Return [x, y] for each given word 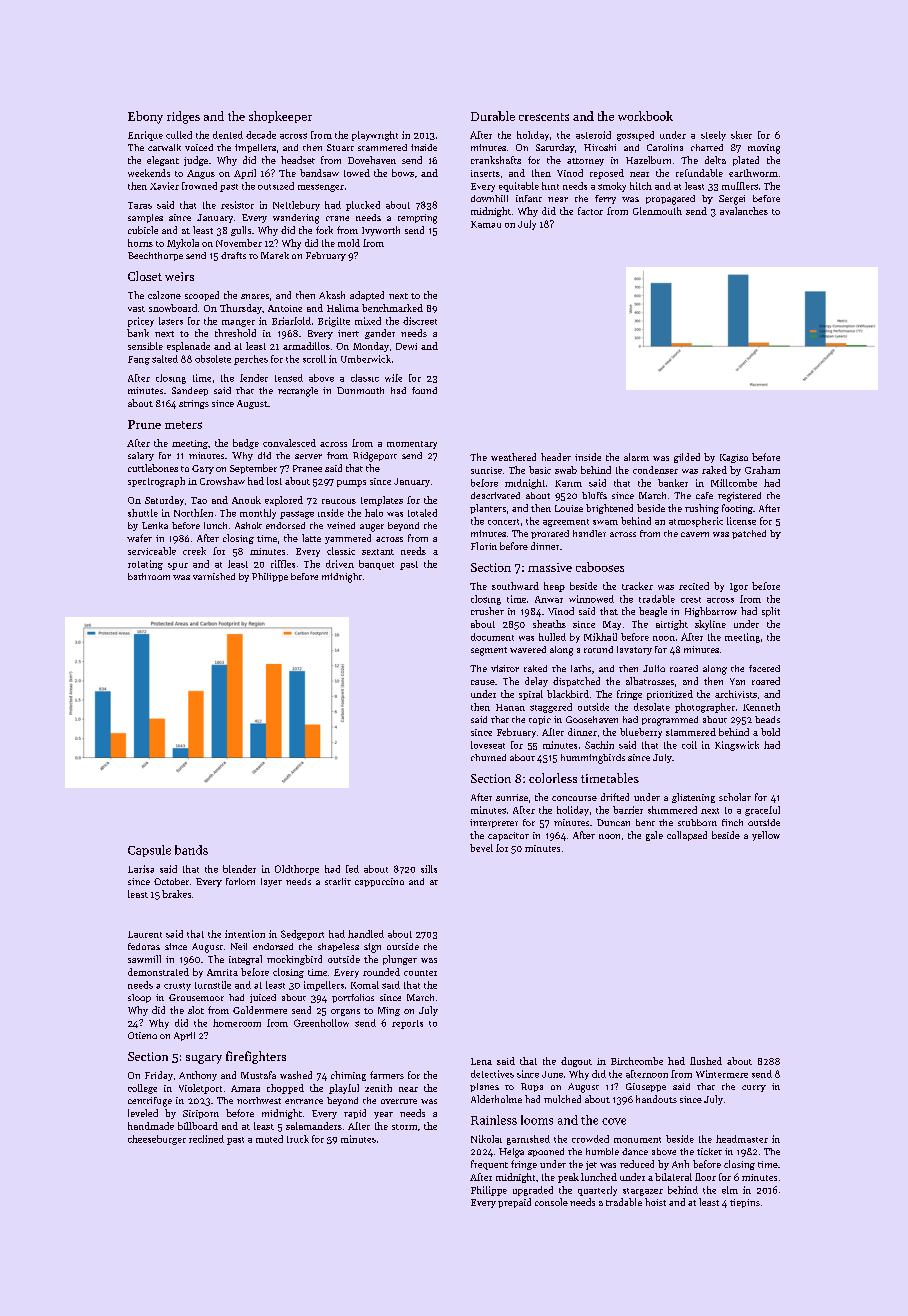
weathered [513, 457]
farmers [387, 1075]
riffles [283, 564]
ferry [605, 199]
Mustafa [258, 1075]
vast [136, 309]
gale [654, 836]
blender [239, 869]
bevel [481, 848]
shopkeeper [280, 117]
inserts [485, 173]
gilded [687, 458]
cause [483, 682]
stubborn [697, 822]
